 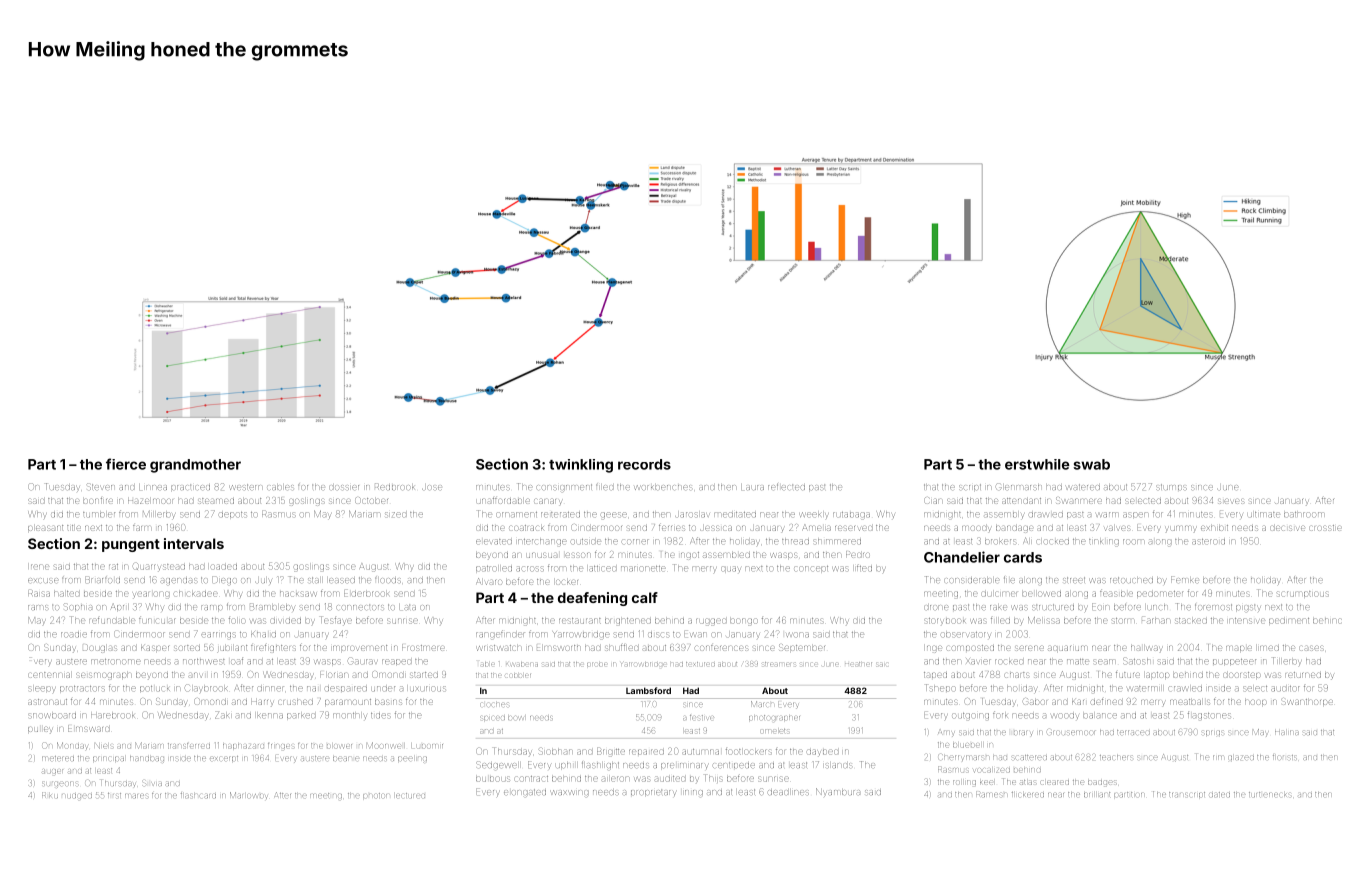 I want to click on bonfire, so click(x=98, y=501).
